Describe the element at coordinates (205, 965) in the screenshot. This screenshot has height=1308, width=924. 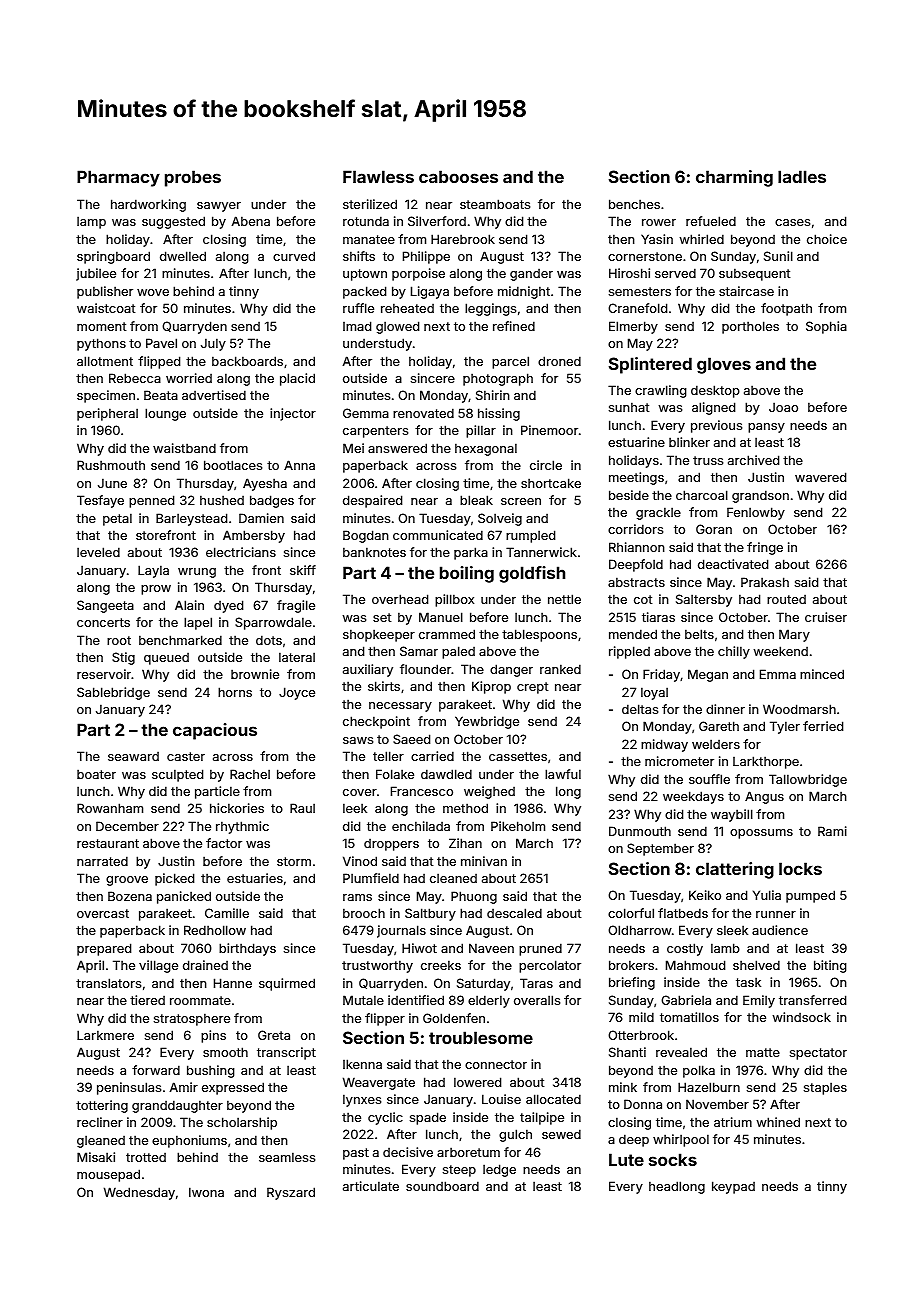
I see `drained` at that location.
